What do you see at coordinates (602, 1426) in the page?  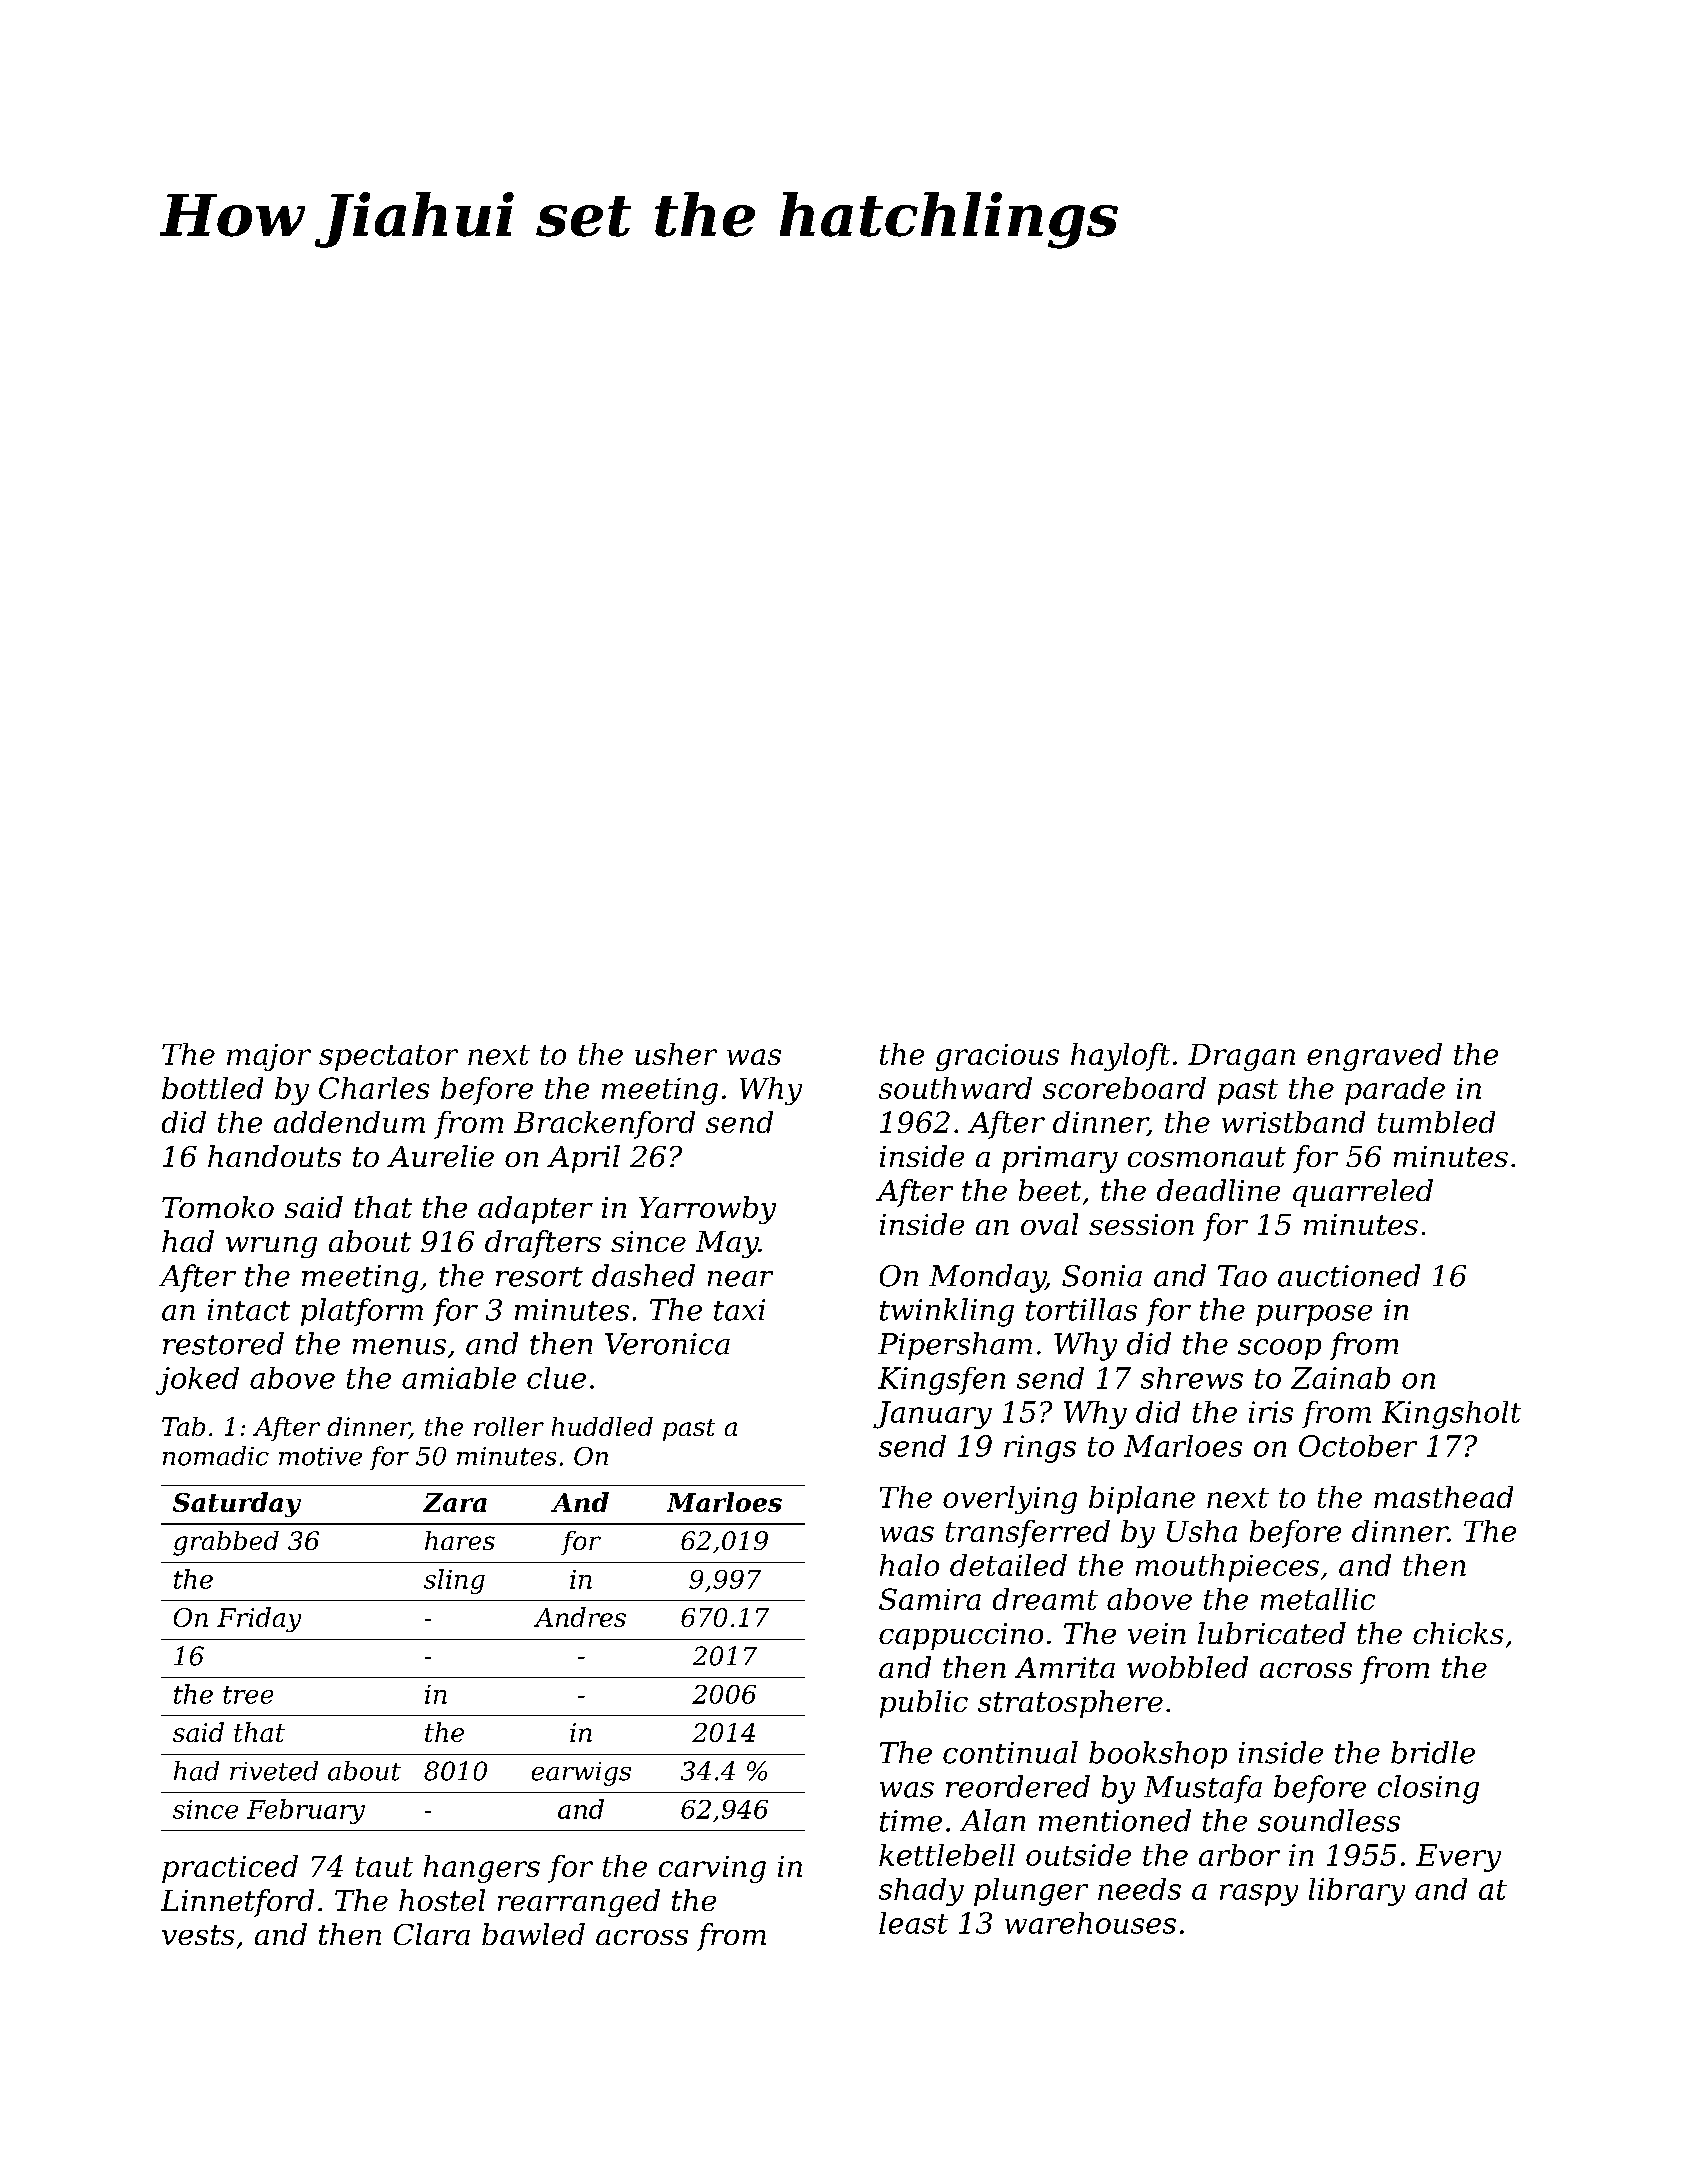 I see `huddled` at bounding box center [602, 1426].
